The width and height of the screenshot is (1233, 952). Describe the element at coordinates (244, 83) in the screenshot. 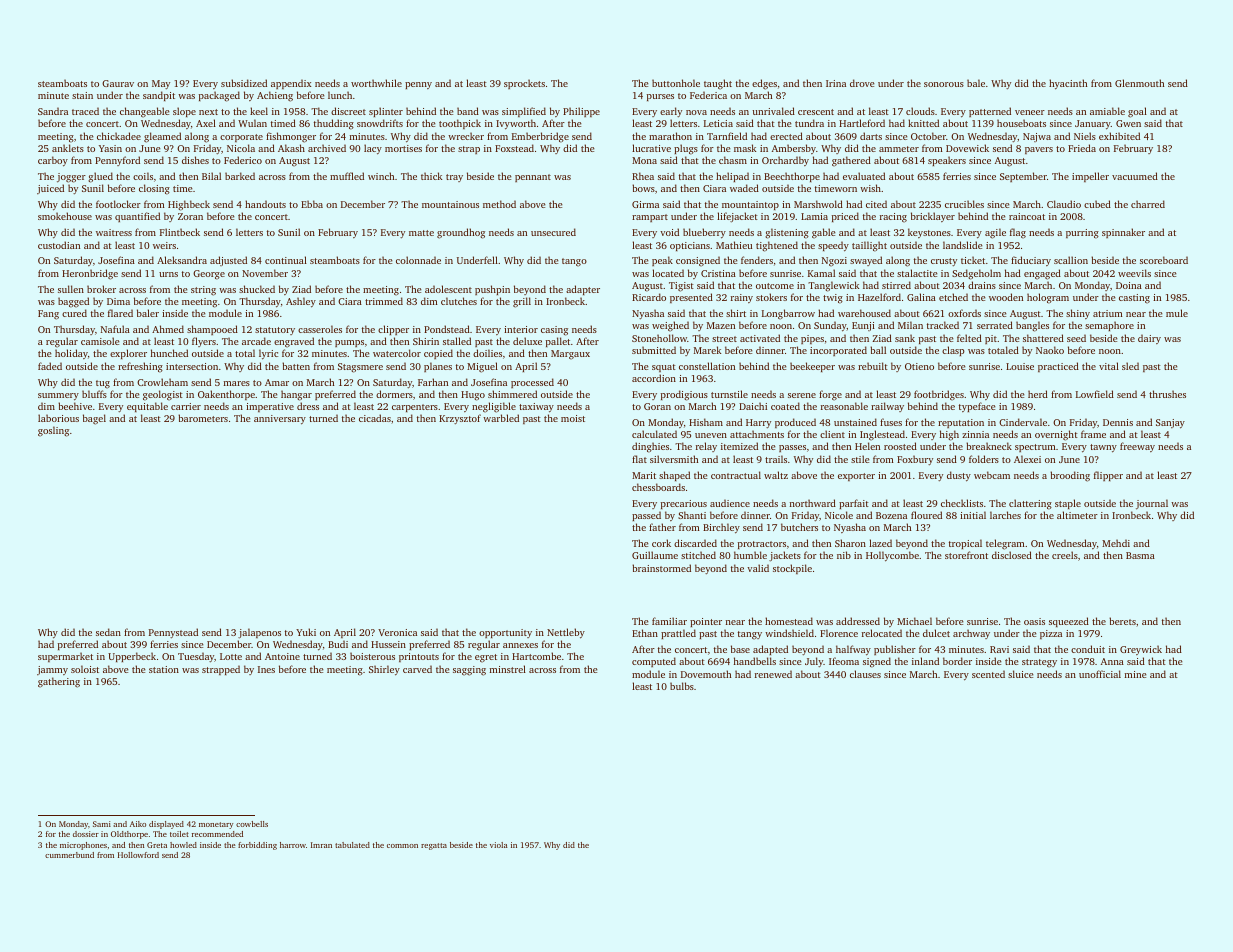

I see `subsidized` at that location.
